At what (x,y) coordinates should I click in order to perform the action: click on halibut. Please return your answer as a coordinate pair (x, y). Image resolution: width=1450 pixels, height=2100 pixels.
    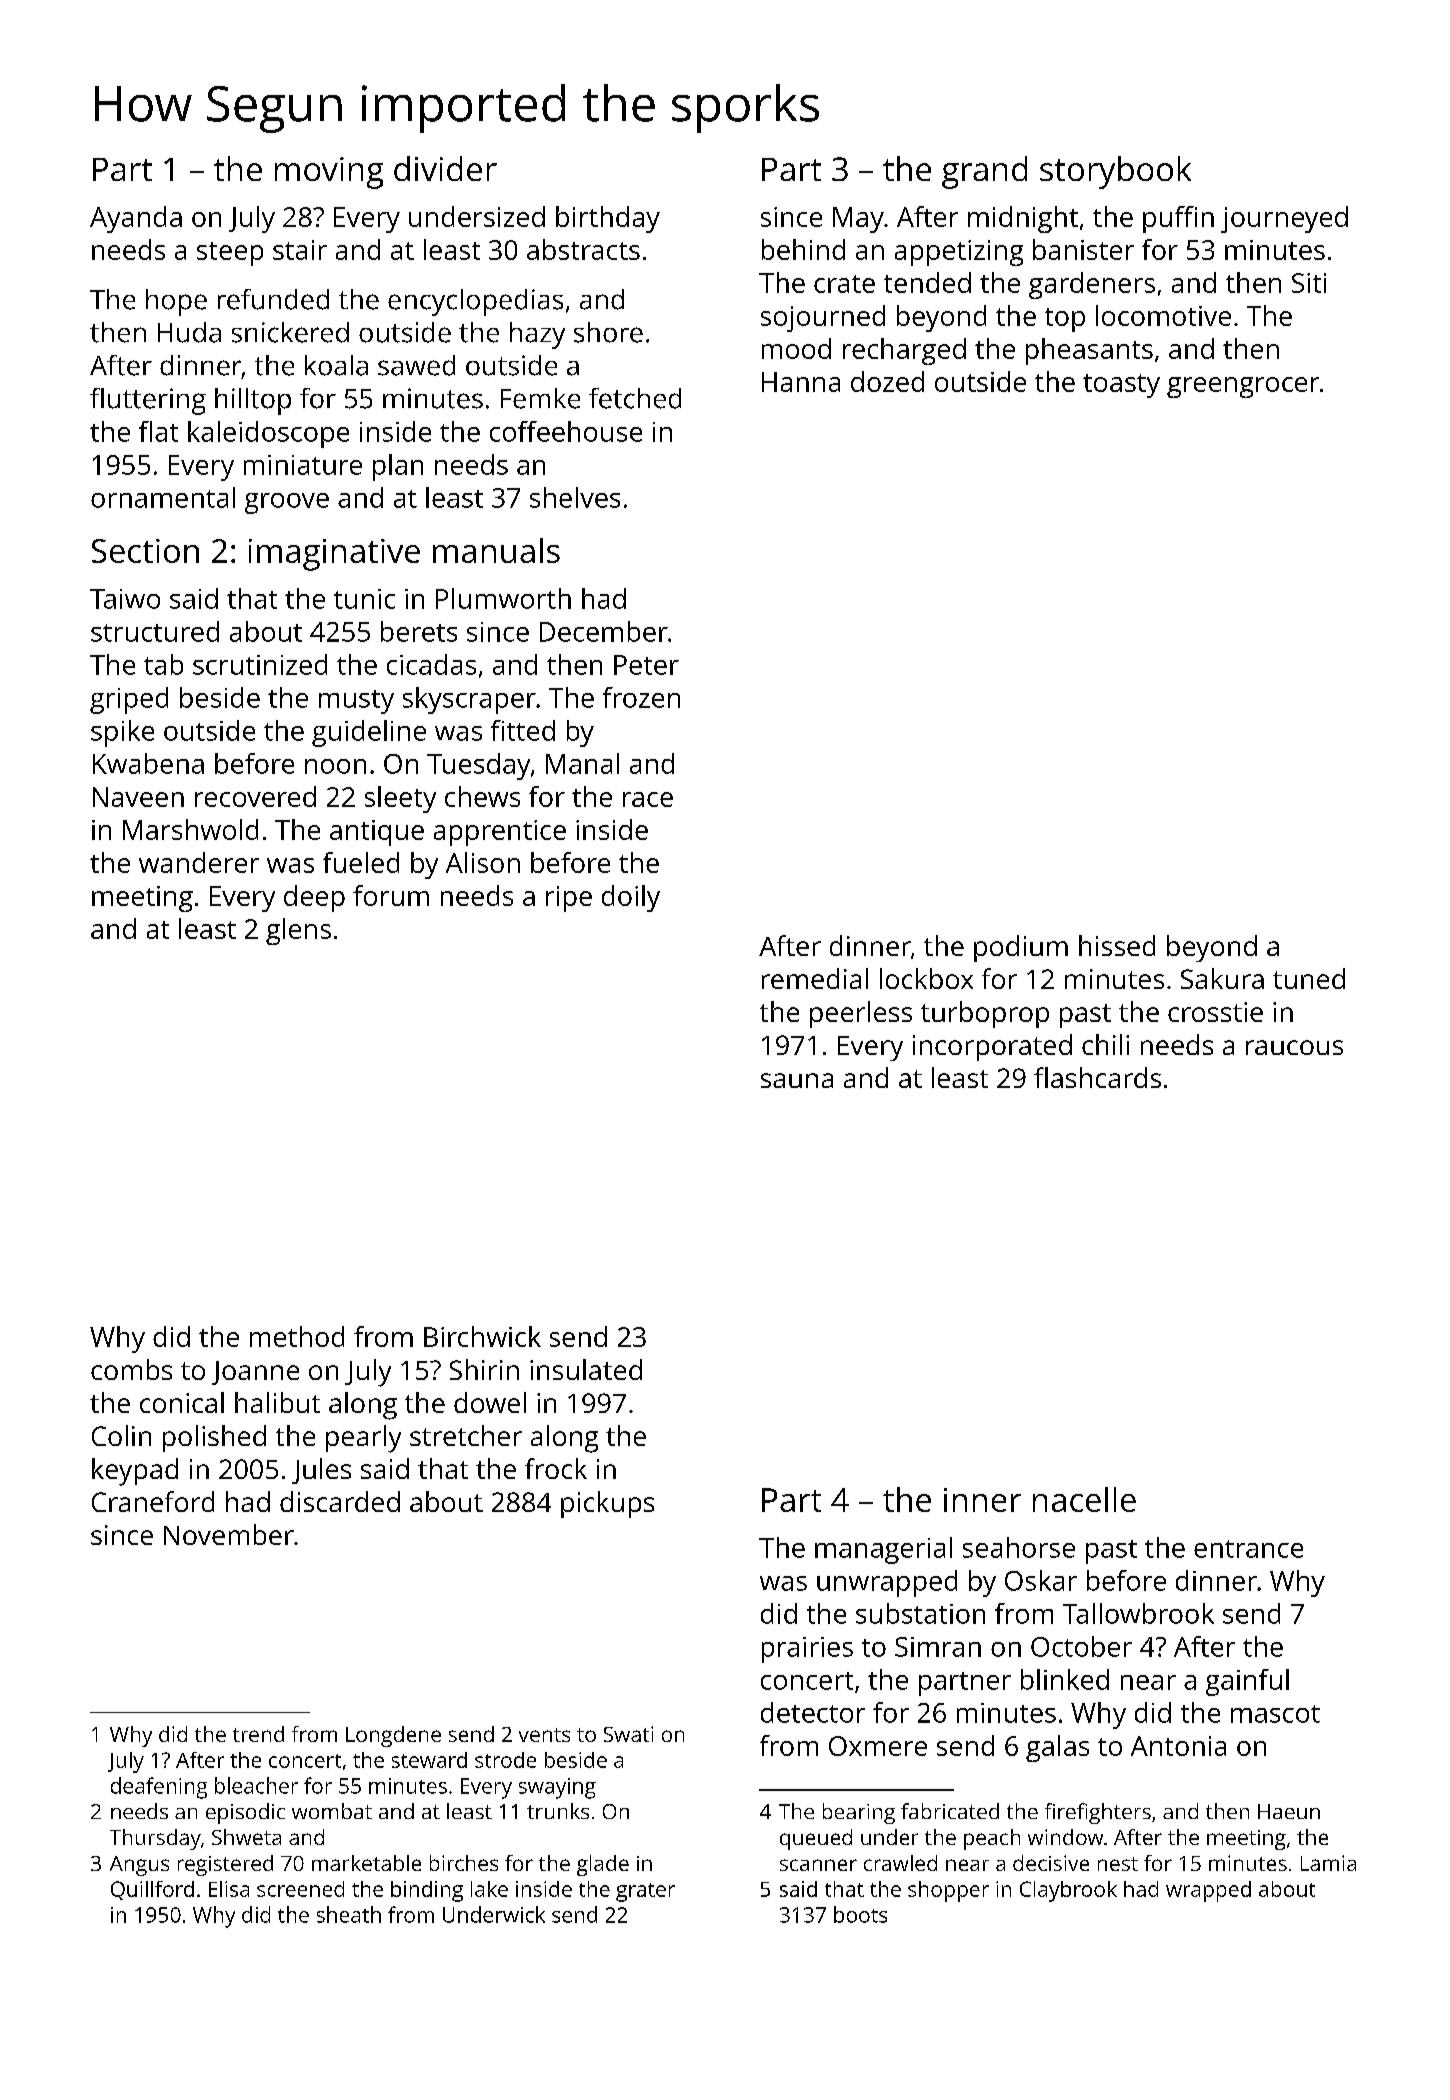
    Looking at the image, I should click on (277, 1402).
